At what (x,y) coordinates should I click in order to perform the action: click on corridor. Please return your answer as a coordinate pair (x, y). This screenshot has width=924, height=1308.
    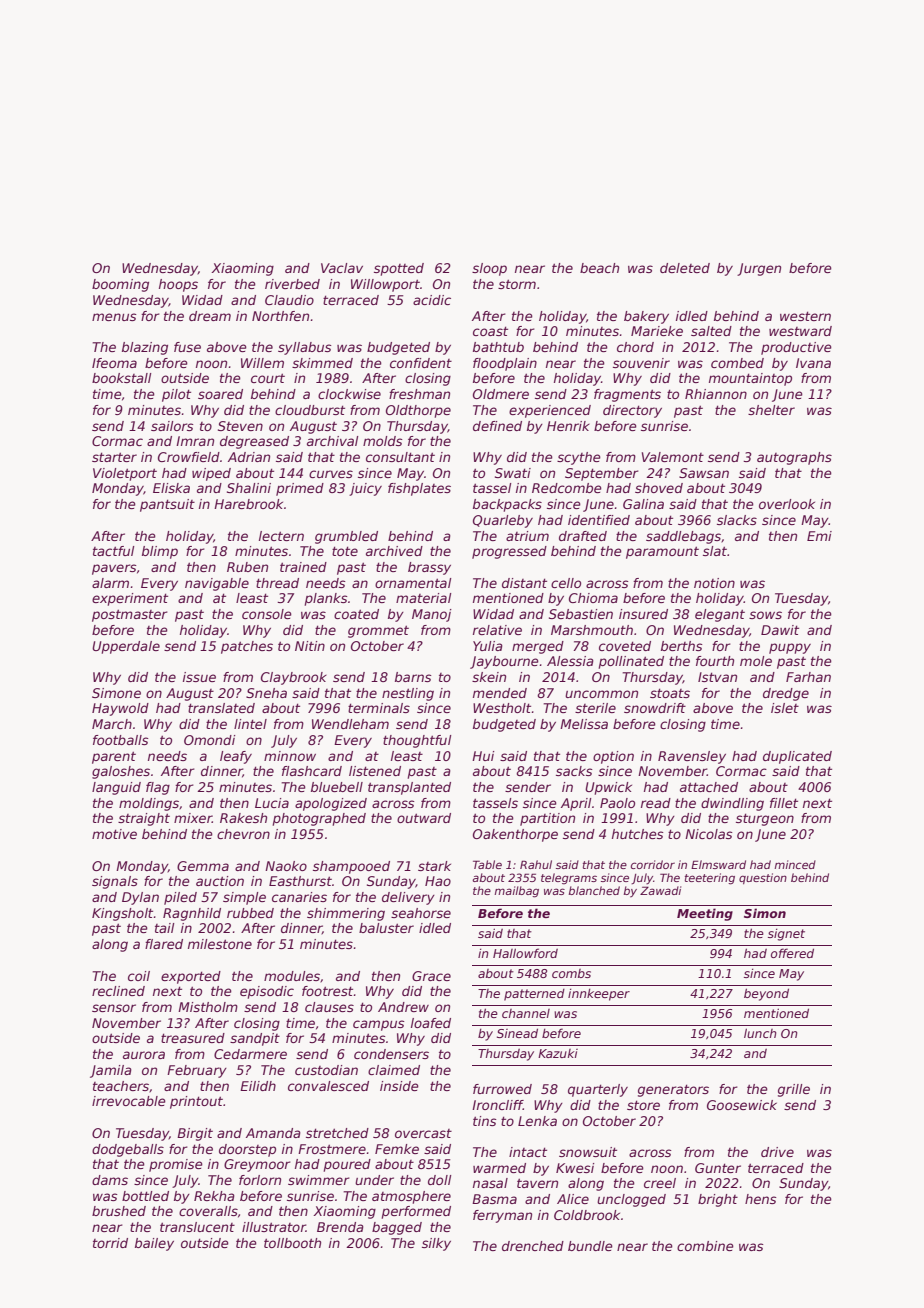
    Looking at the image, I should click on (653, 864).
